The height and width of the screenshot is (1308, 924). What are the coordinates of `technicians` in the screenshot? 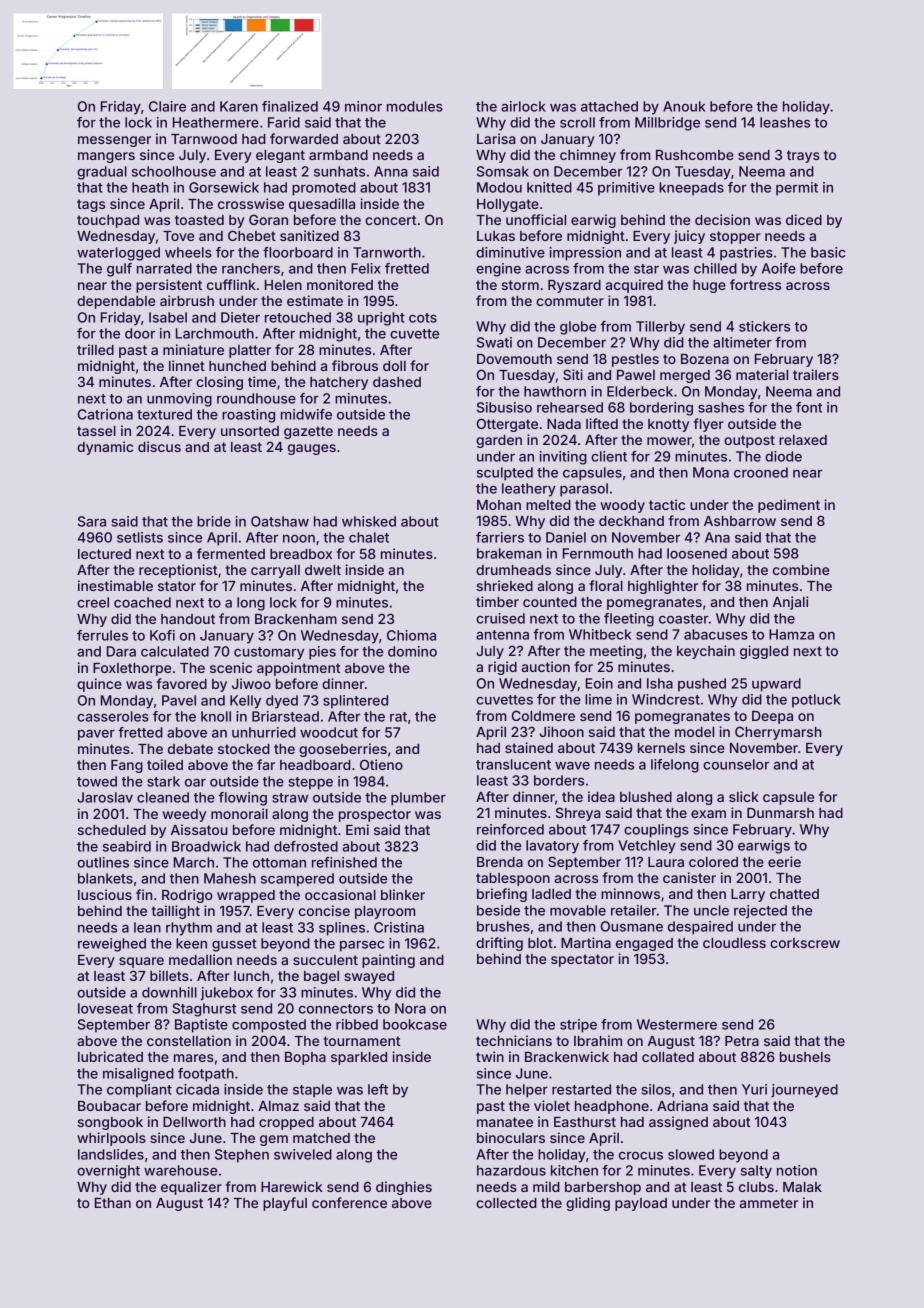 It's located at (514, 1040).
